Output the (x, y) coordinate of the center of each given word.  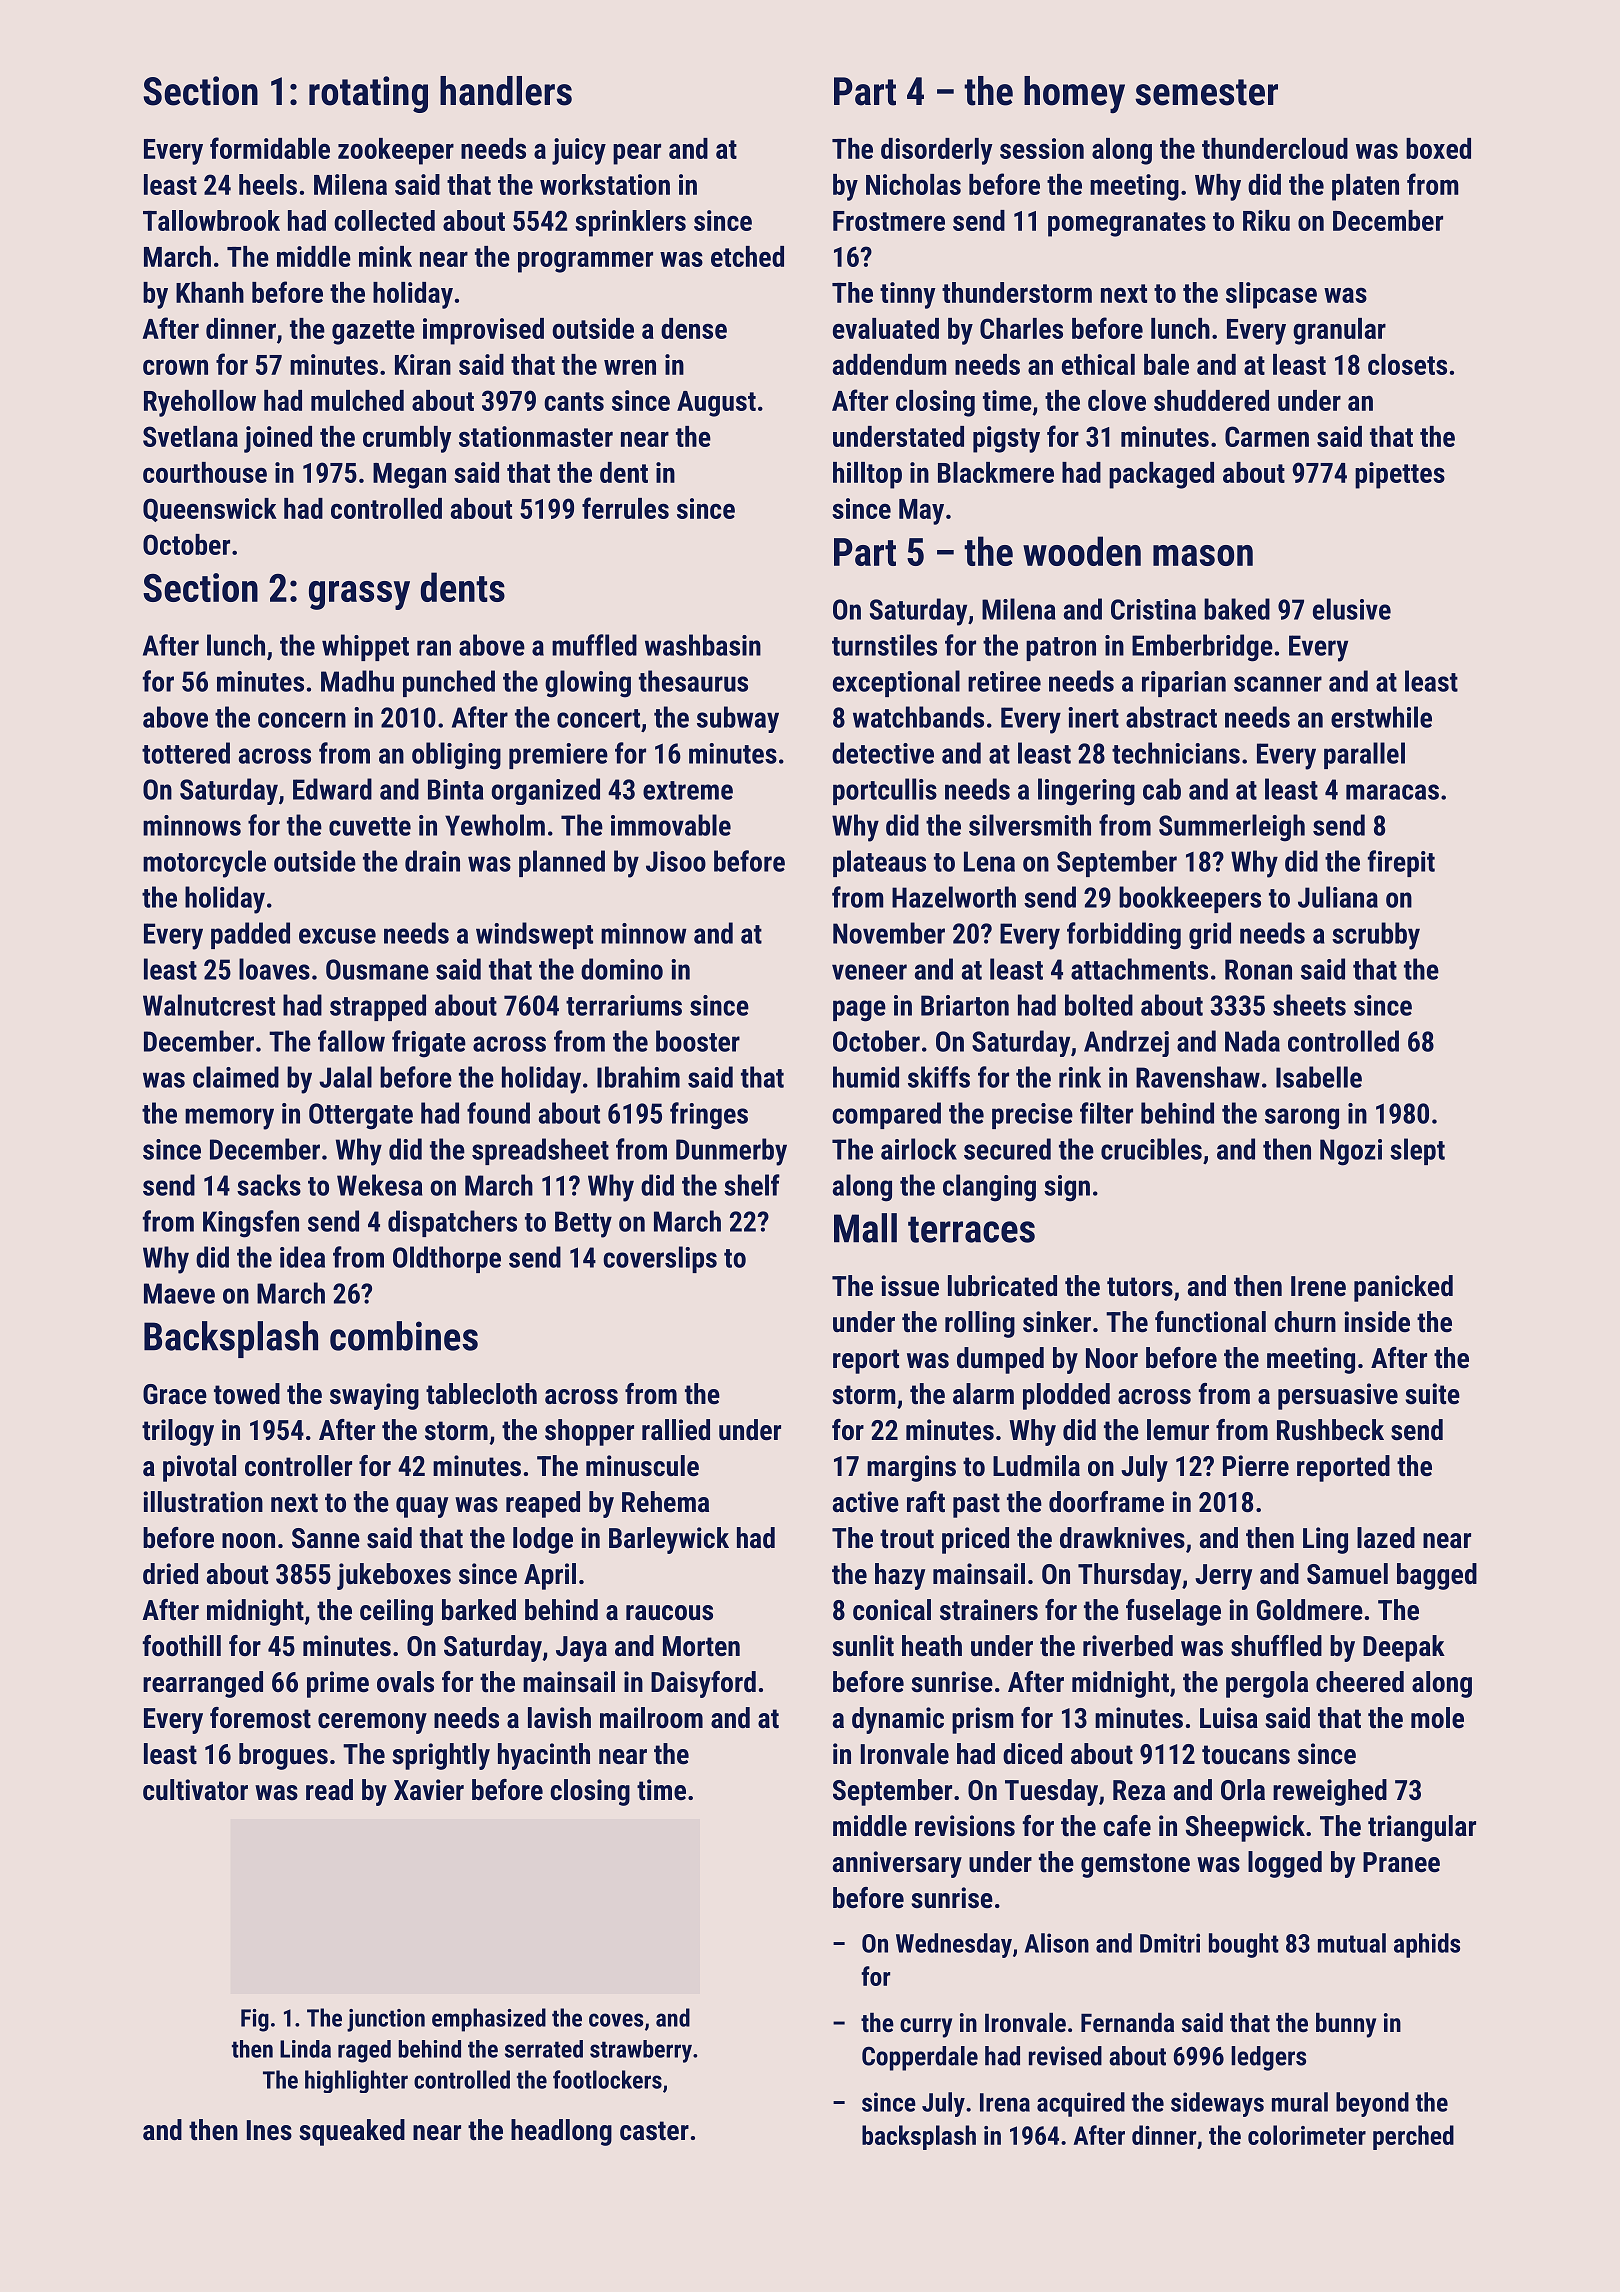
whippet (365, 647)
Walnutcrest (209, 1005)
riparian (1184, 684)
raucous (669, 1613)
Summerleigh (1232, 828)
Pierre (1256, 1466)
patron (1061, 649)
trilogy (178, 1432)
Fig (255, 2020)
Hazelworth (954, 897)
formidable (270, 148)
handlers (506, 91)
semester (1206, 92)
